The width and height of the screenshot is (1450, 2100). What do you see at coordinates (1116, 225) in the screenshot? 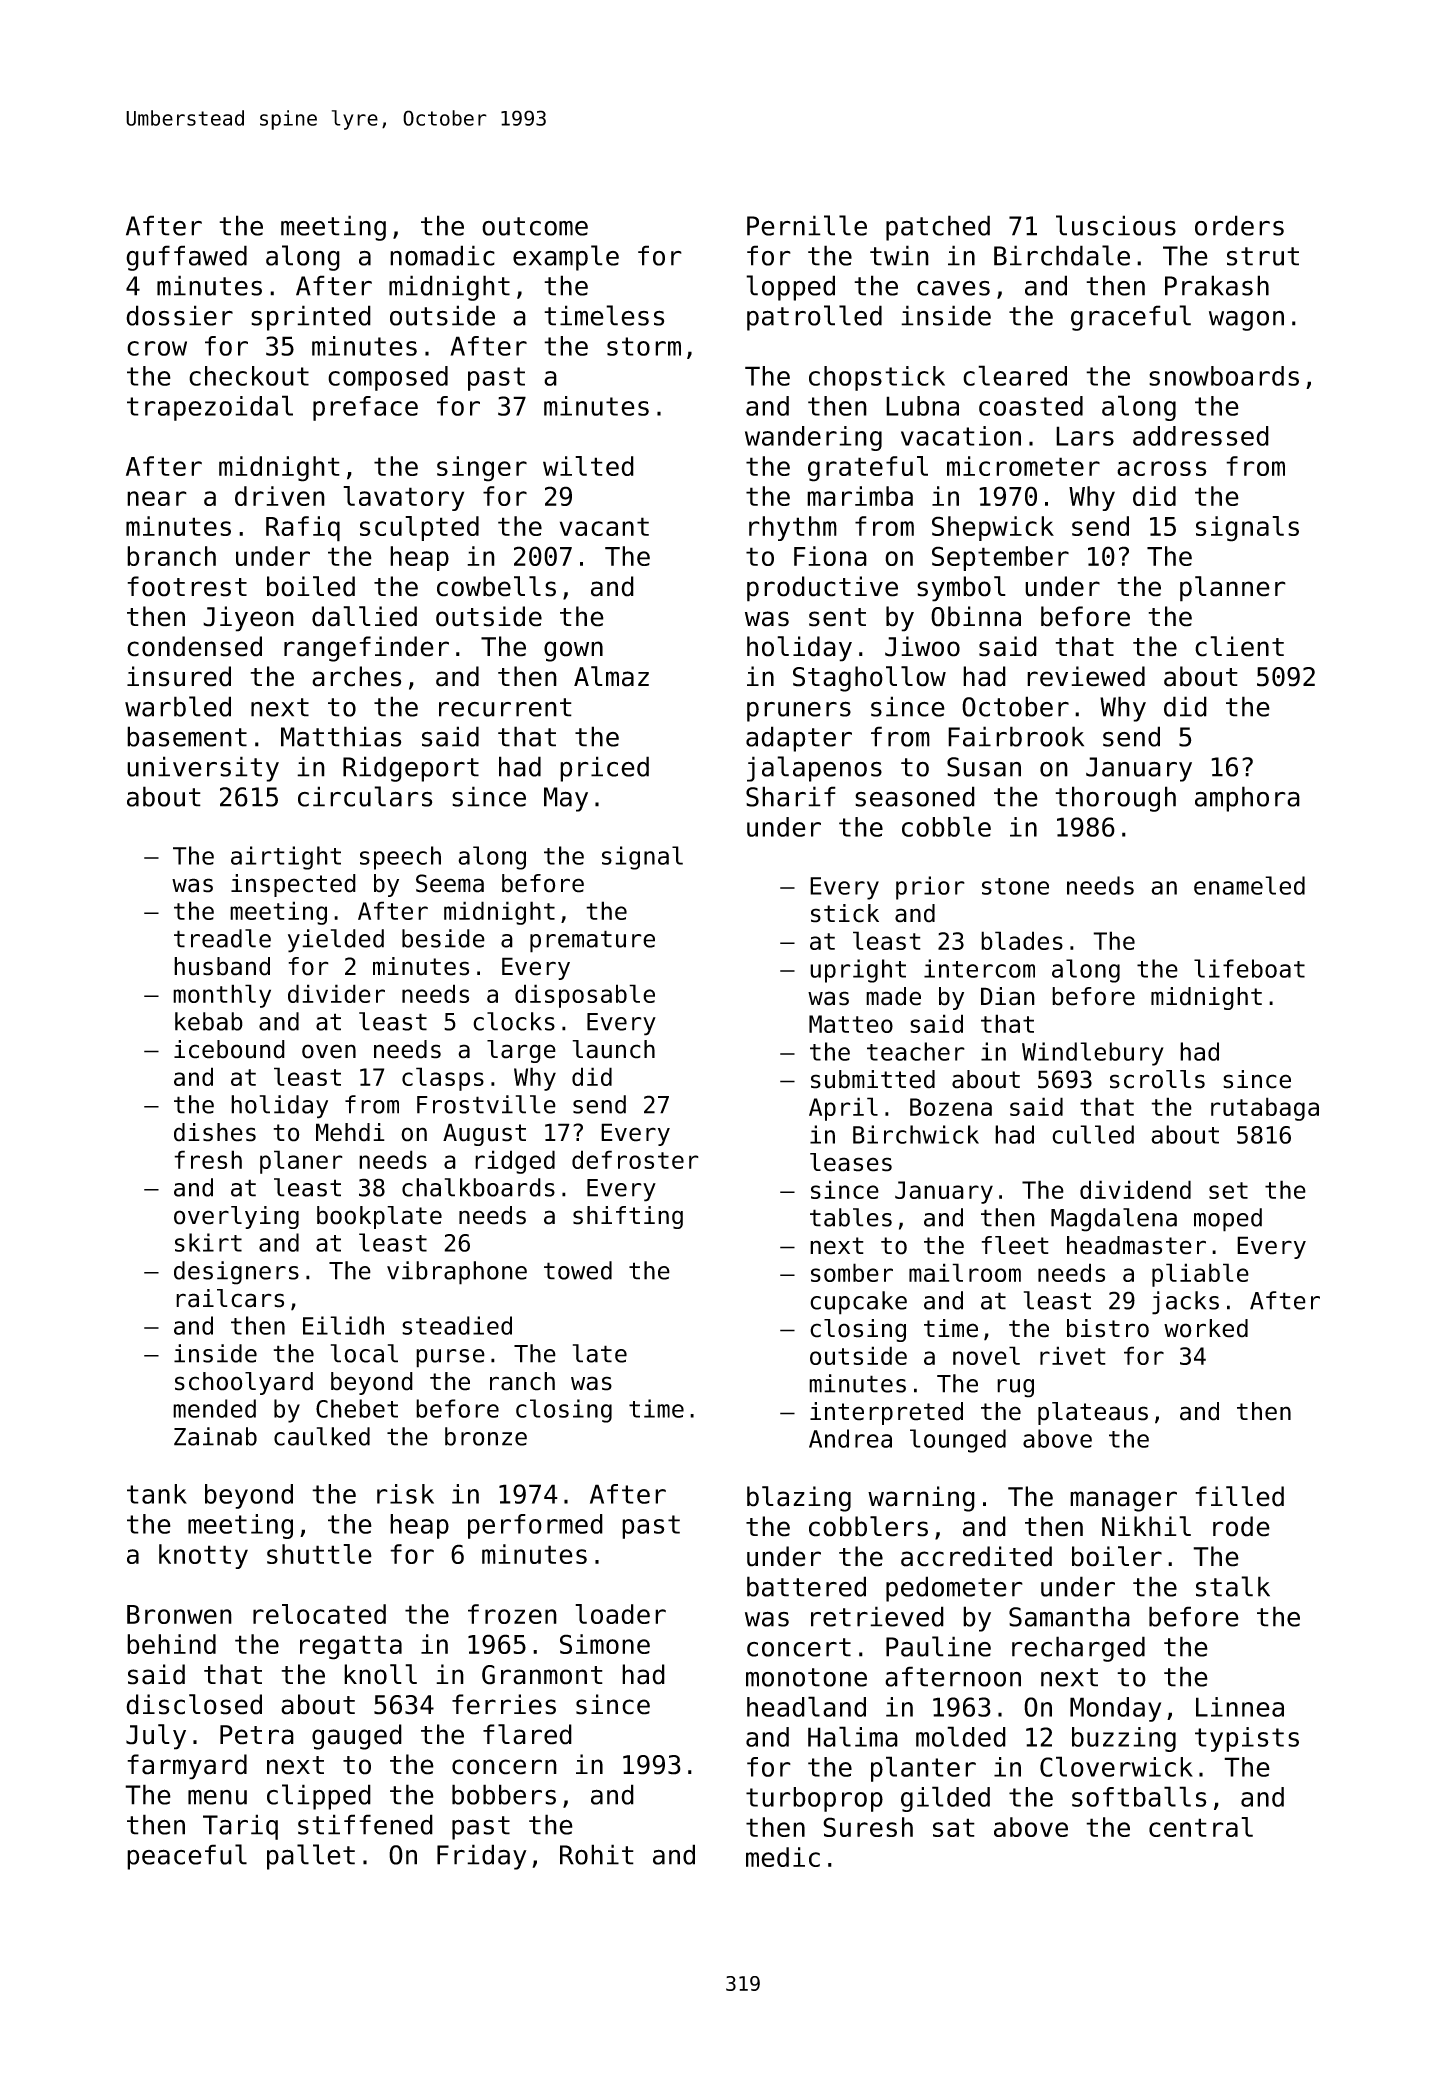
I see `luscious` at bounding box center [1116, 225].
